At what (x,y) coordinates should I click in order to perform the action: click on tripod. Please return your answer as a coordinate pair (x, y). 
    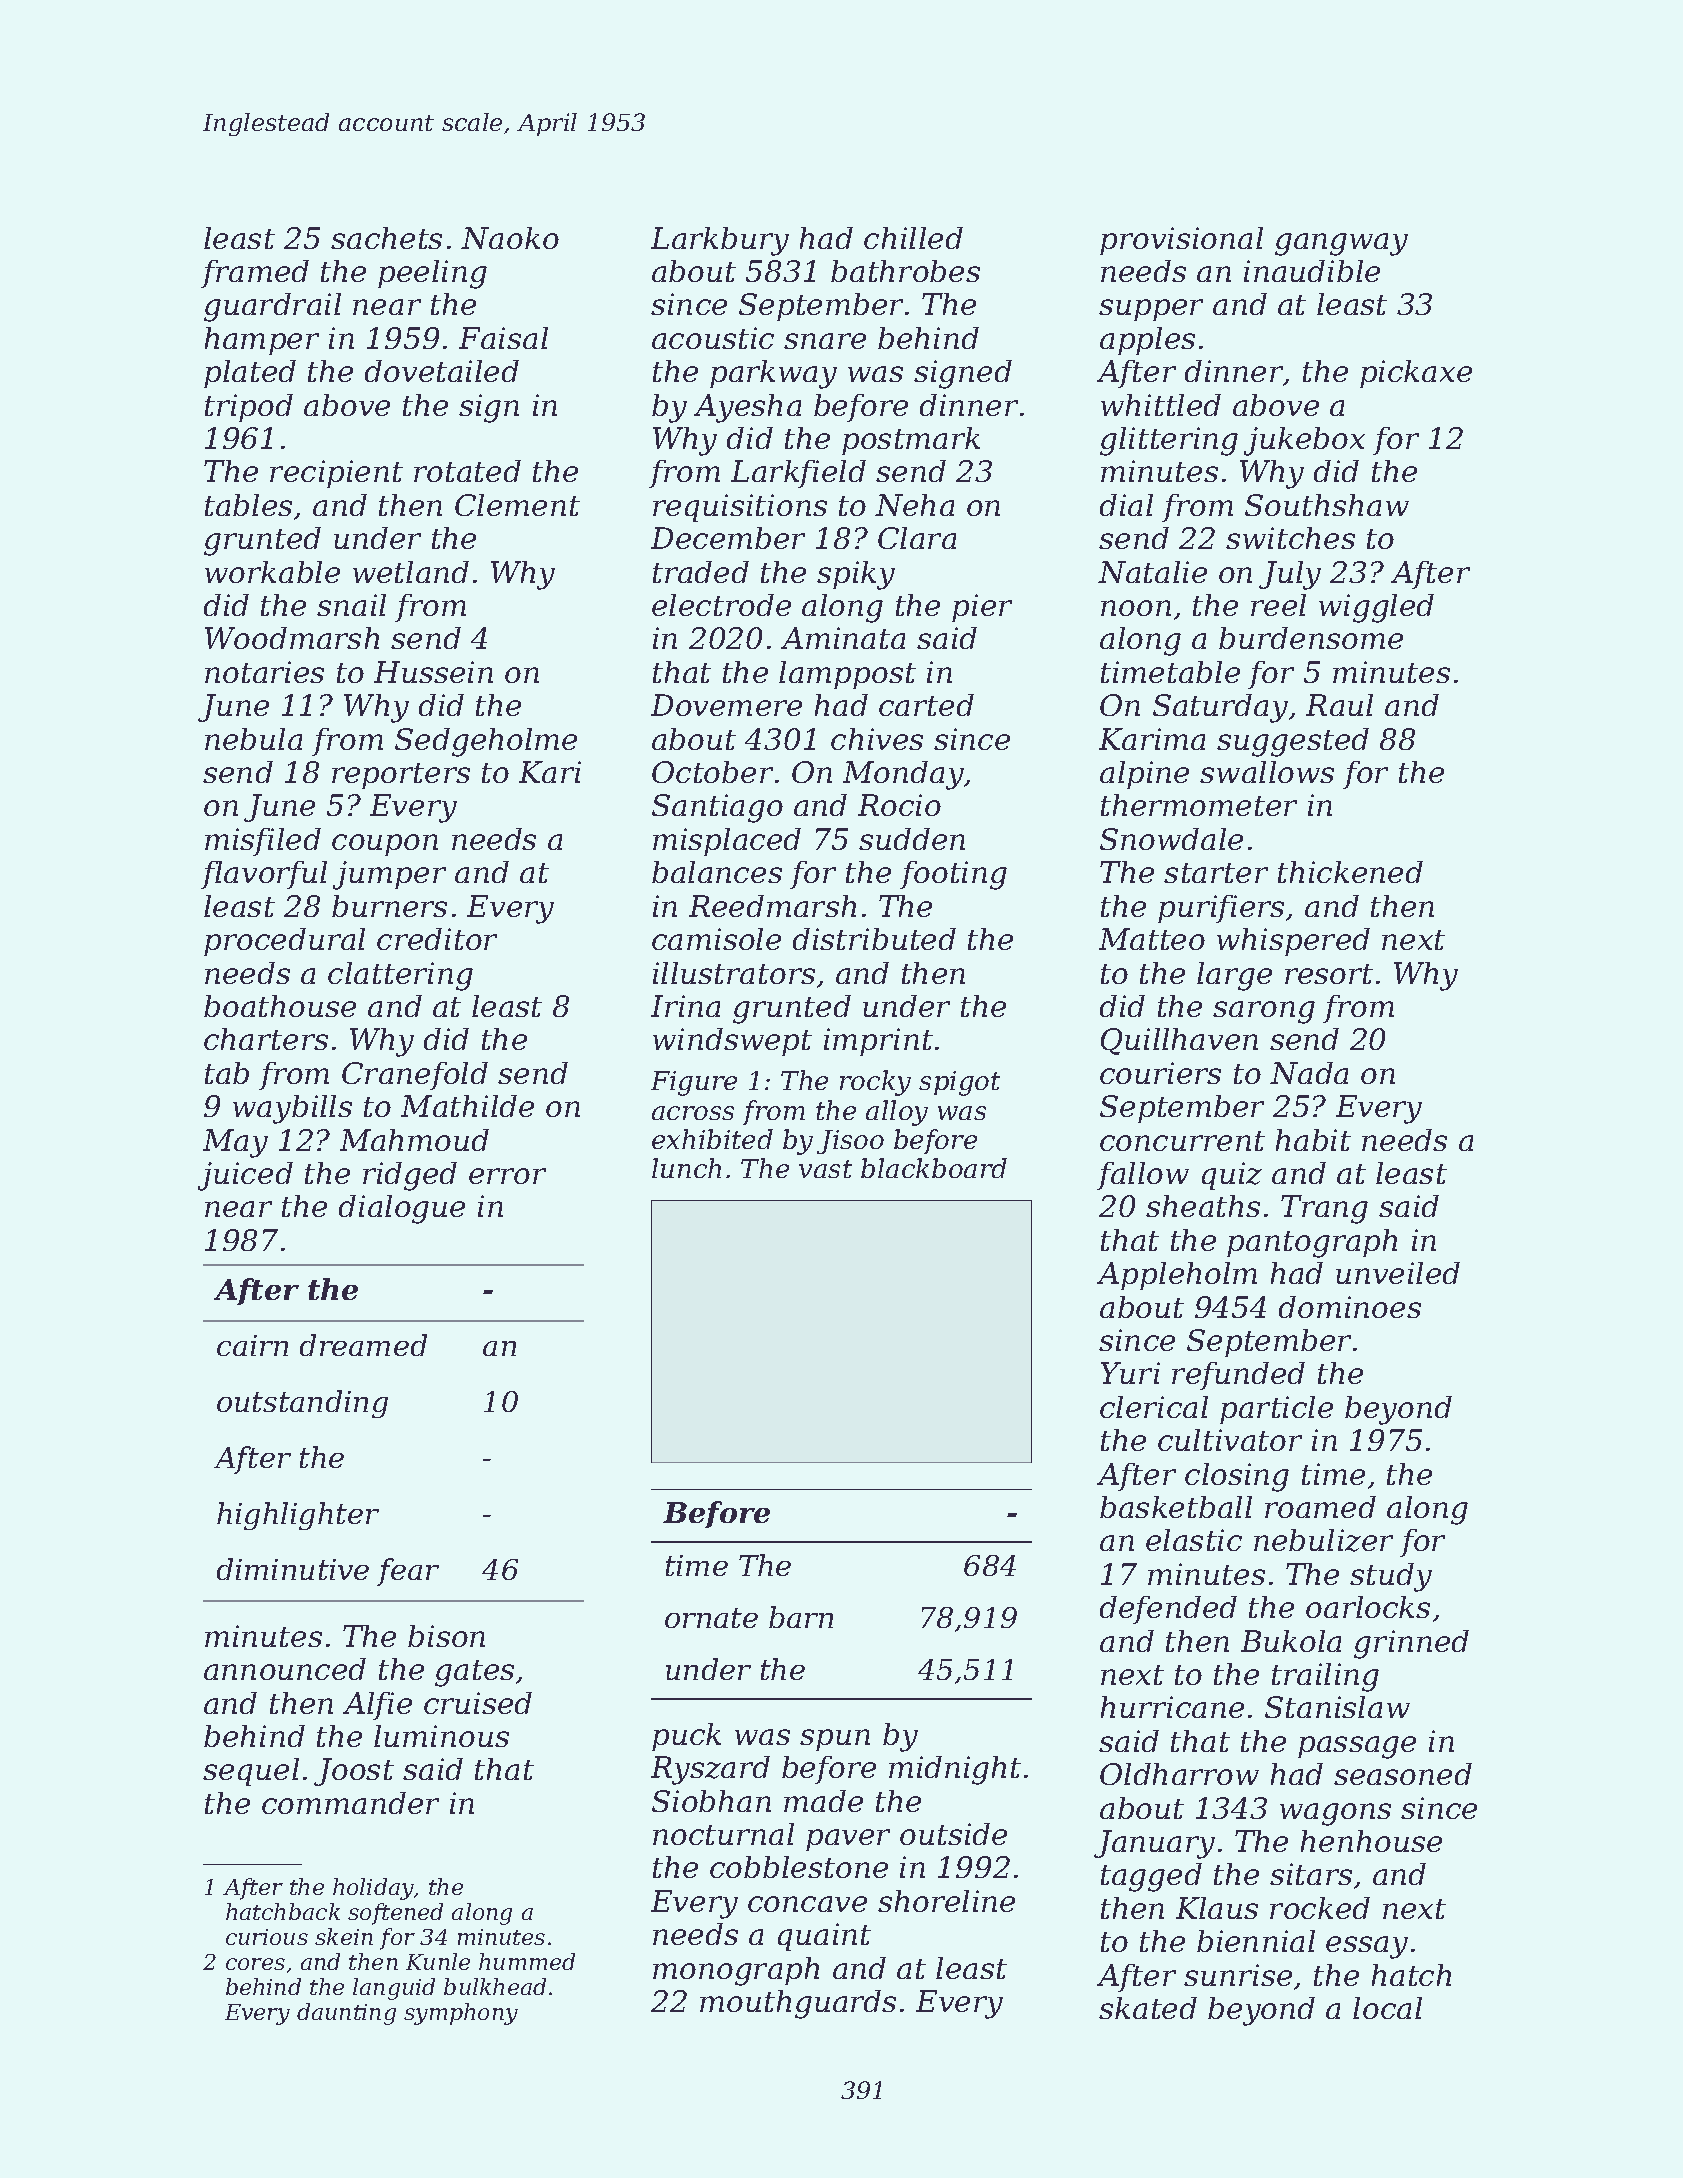
    Looking at the image, I should click on (249, 408).
